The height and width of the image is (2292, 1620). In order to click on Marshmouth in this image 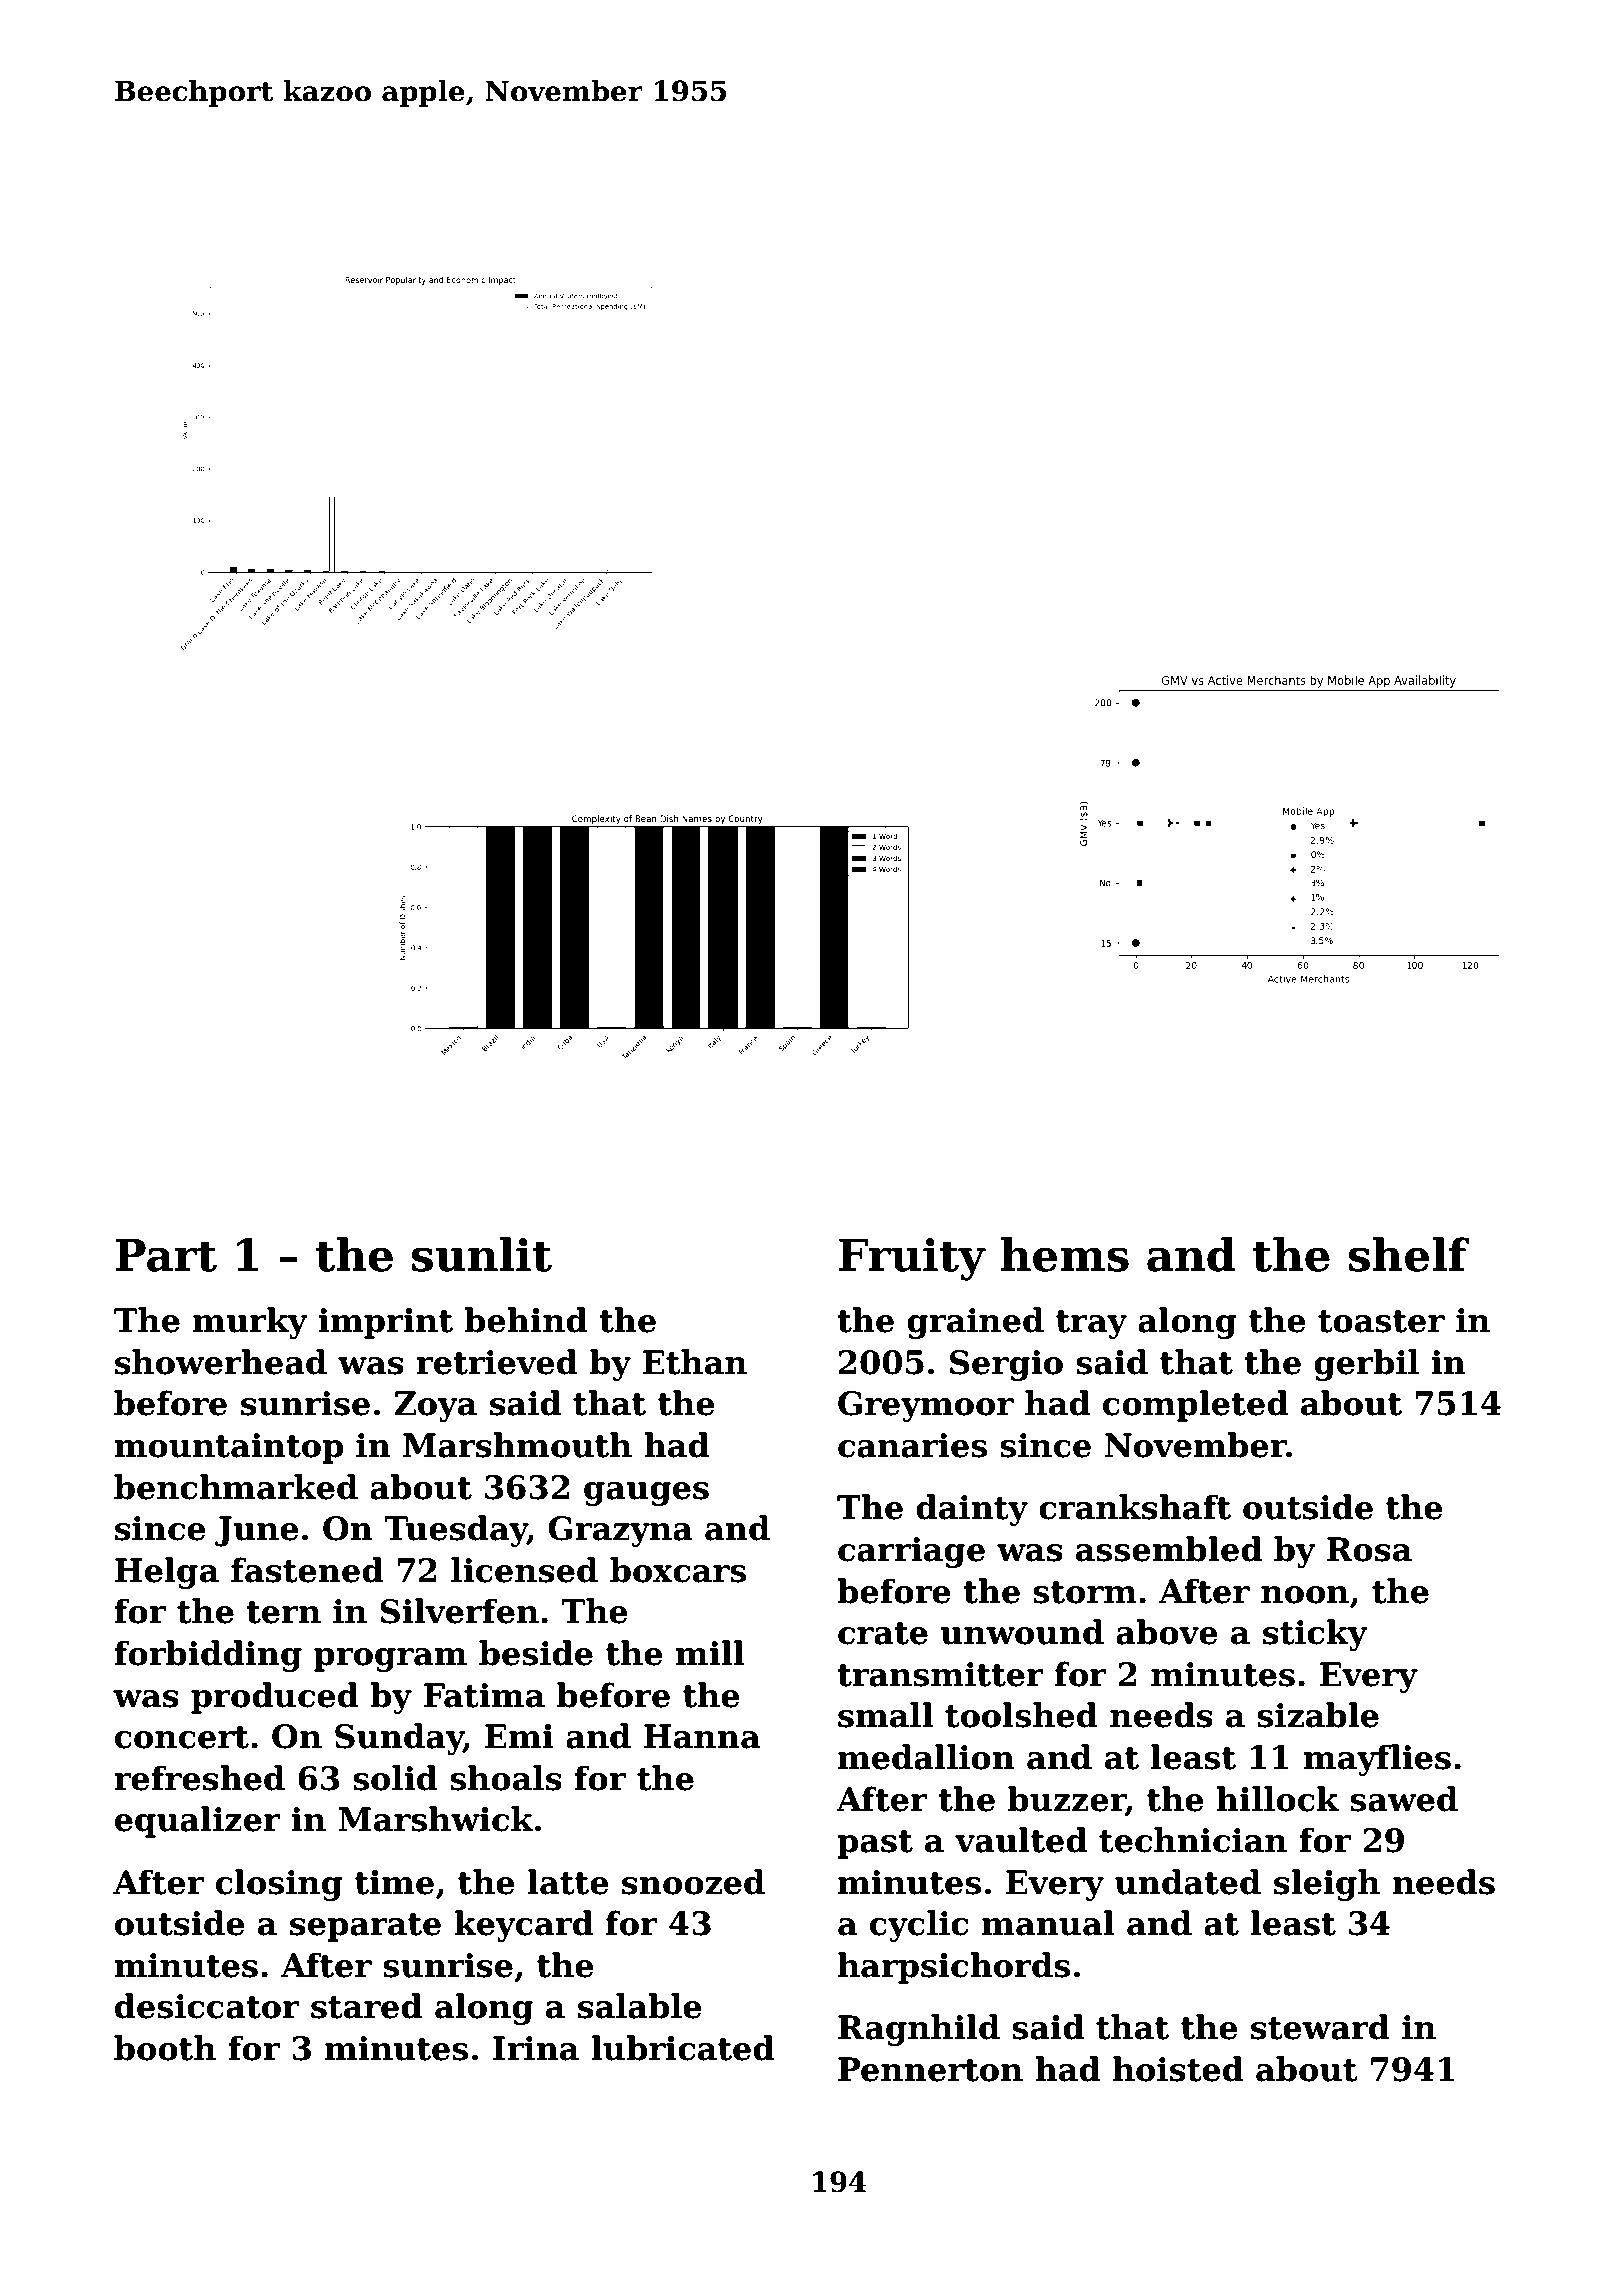, I will do `click(517, 1445)`.
